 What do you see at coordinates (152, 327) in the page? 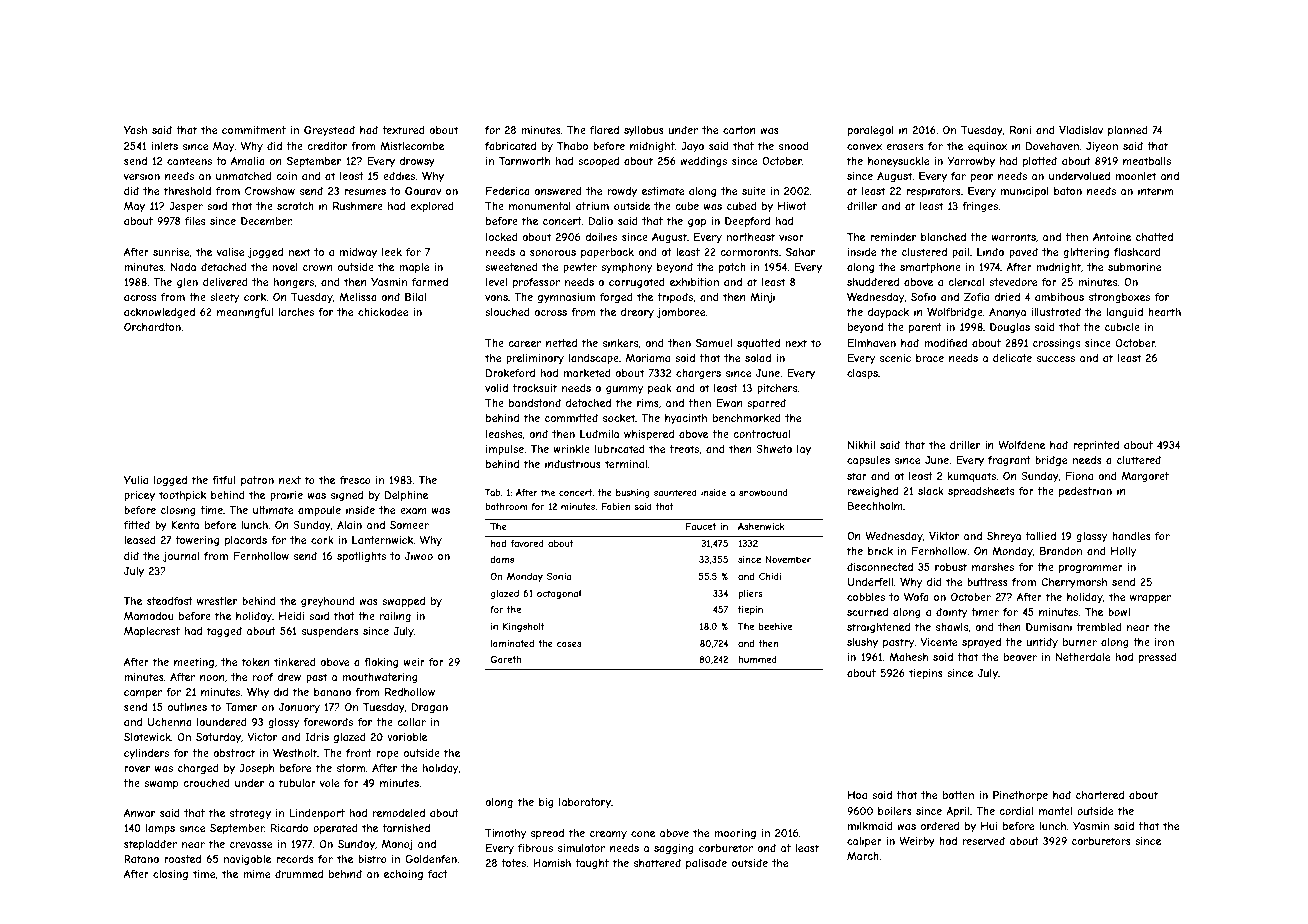
I see `Orchardton` at bounding box center [152, 327].
